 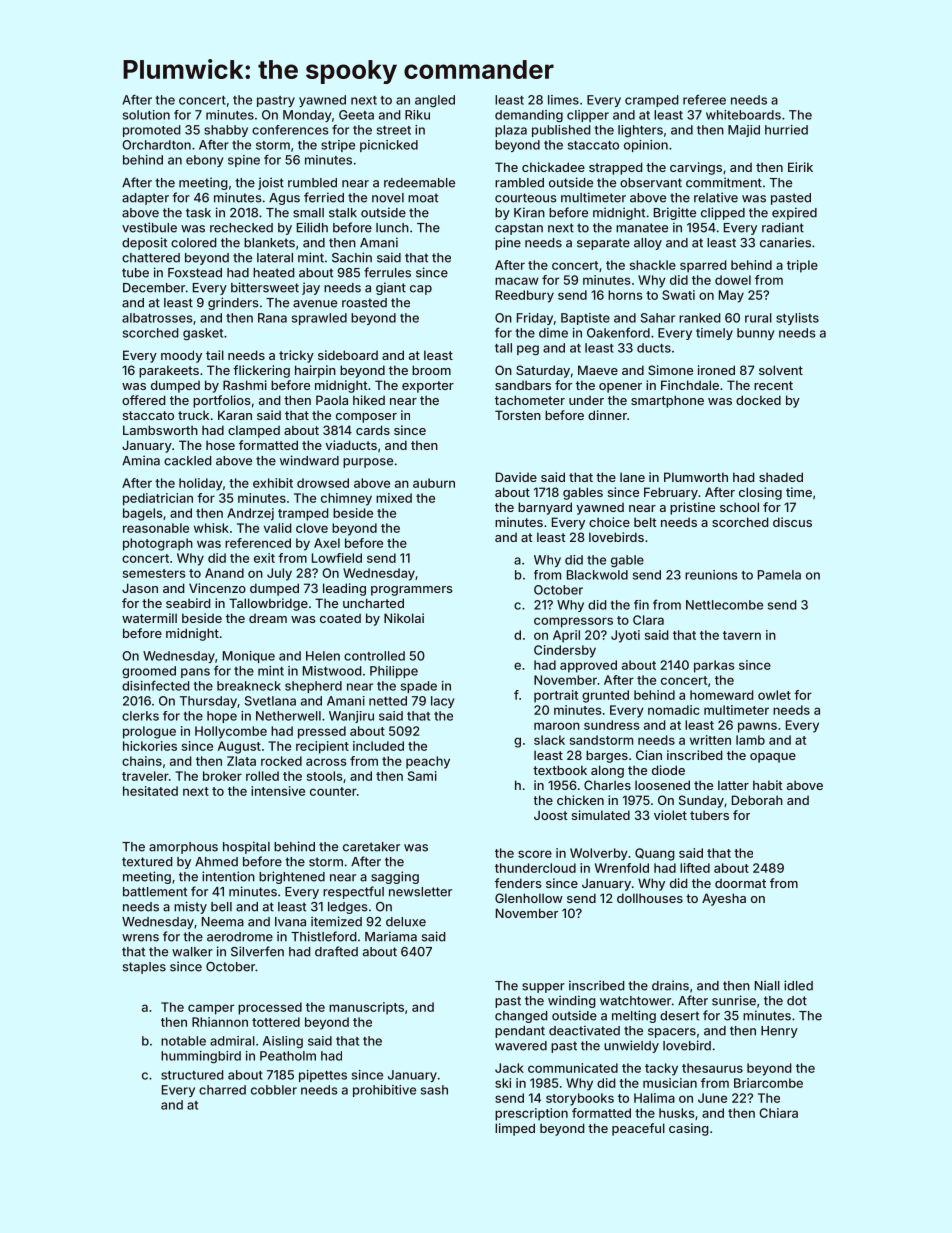 What do you see at coordinates (516, 477) in the screenshot?
I see `Davide` at bounding box center [516, 477].
